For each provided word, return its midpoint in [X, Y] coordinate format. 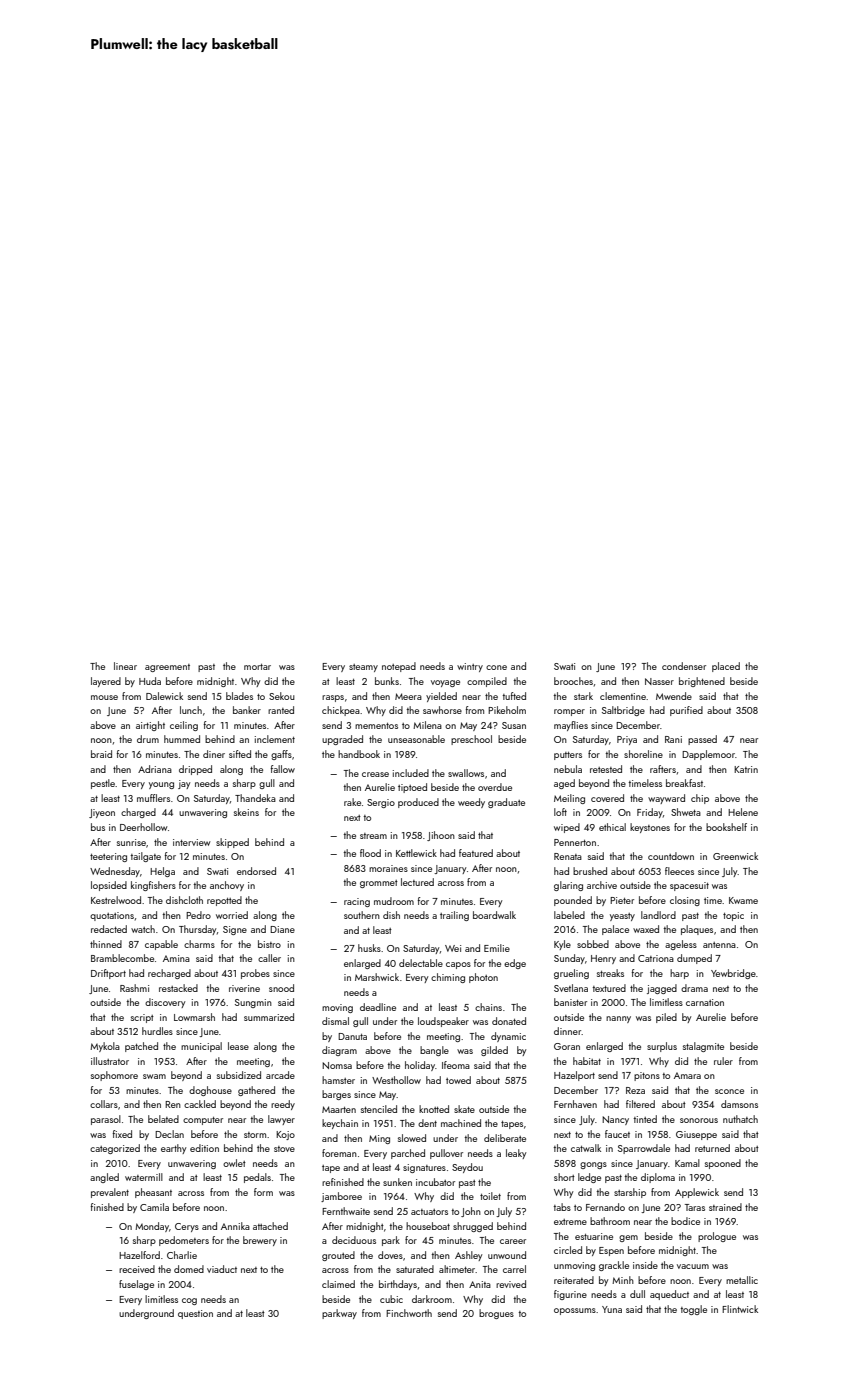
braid [101, 754]
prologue [717, 1237]
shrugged [473, 1227]
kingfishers [153, 886]
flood [370, 853]
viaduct [222, 1269]
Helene [743, 812]
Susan [514, 725]
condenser [684, 666]
